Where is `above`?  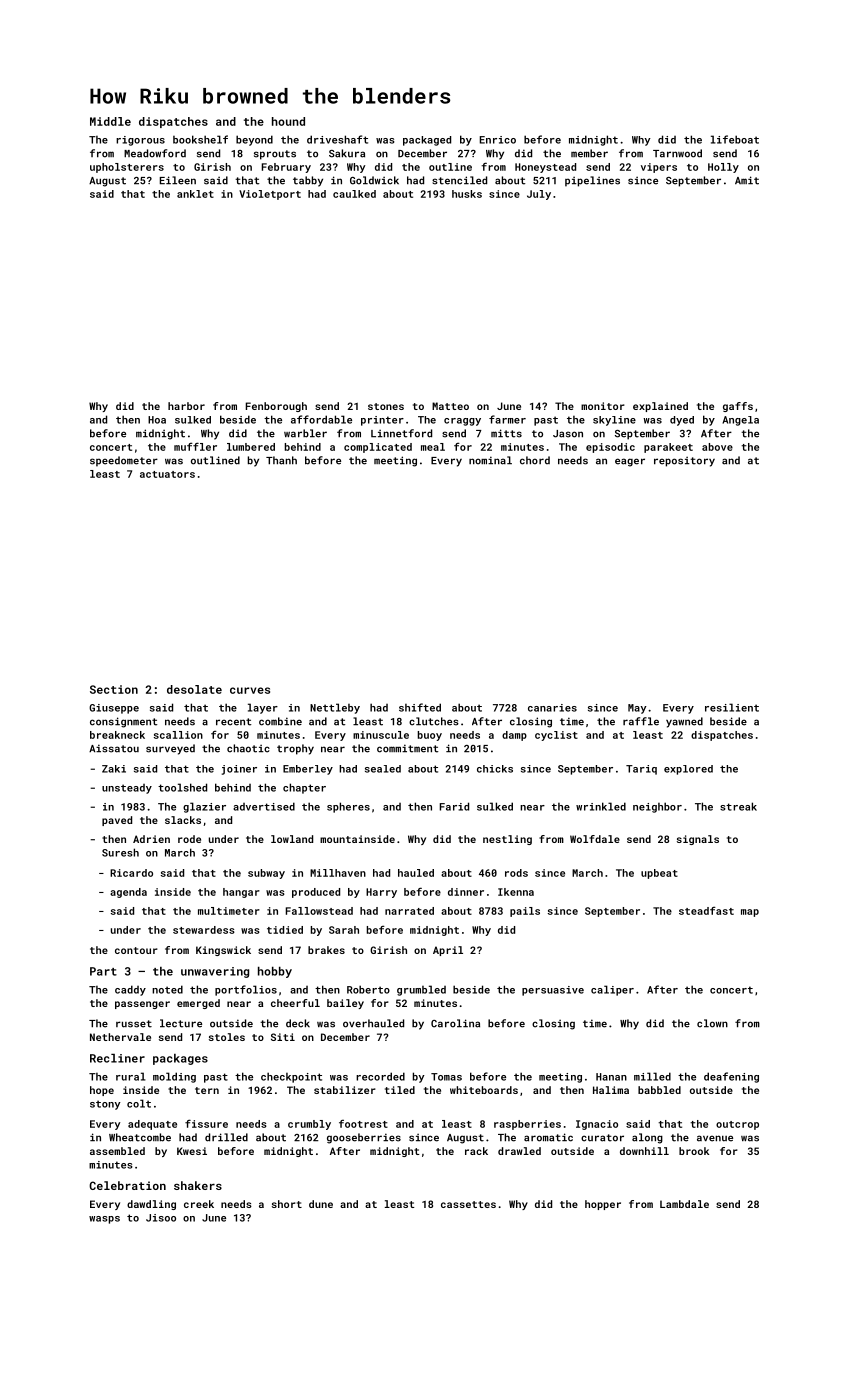
above is located at coordinates (717, 447).
